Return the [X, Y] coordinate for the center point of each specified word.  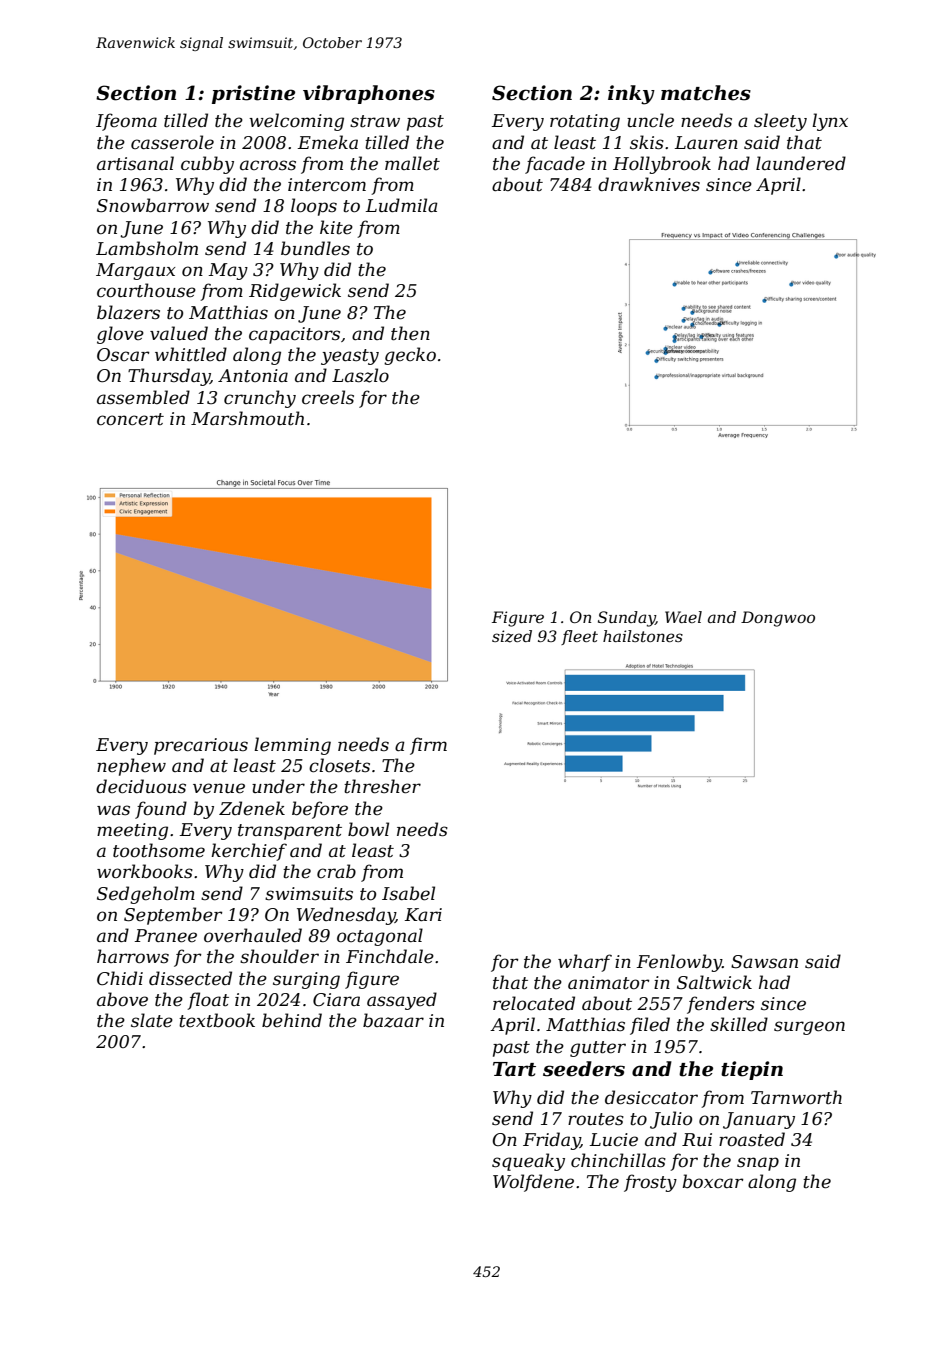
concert [130, 419]
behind [292, 1020]
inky [631, 95]
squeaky [528, 1162]
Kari [423, 914]
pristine [253, 94]
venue [219, 788]
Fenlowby [679, 963]
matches [706, 93]
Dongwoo [778, 619]
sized [512, 636]
